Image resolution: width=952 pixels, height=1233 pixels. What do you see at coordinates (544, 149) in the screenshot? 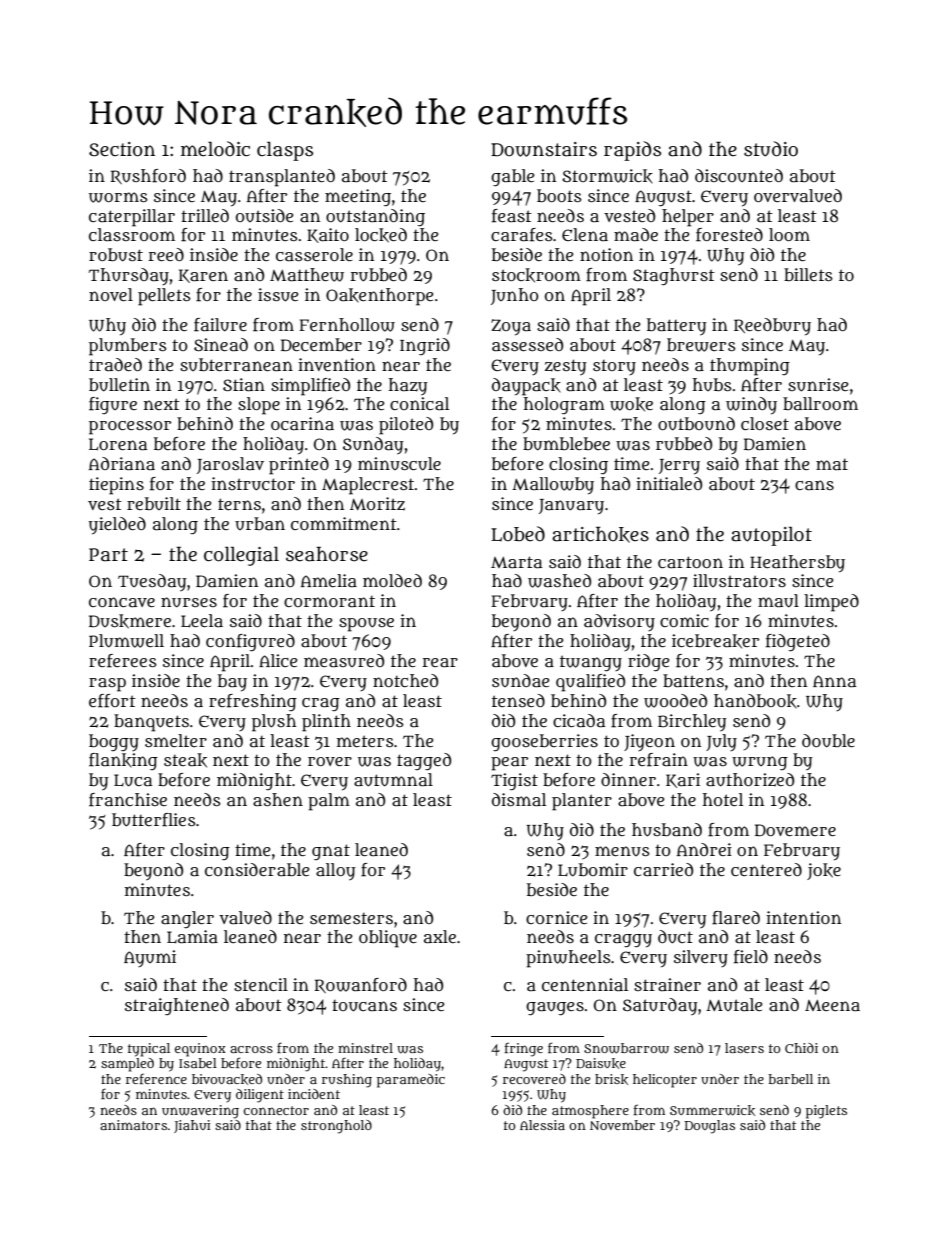
I see `Downstairs` at bounding box center [544, 149].
